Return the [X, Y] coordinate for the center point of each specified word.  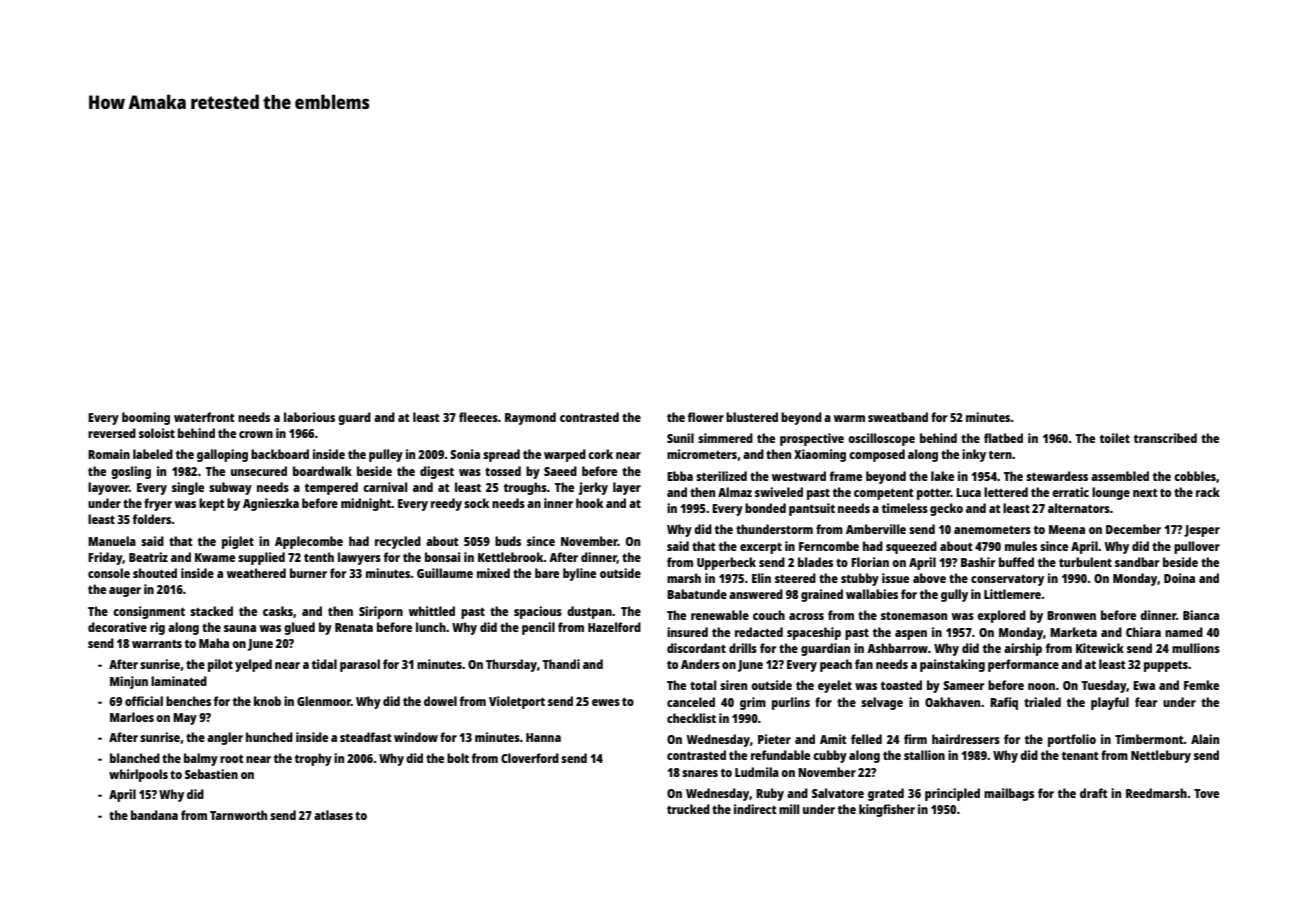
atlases [333, 815]
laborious [309, 417]
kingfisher [887, 810]
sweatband [898, 417]
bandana [154, 815]
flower [706, 417]
